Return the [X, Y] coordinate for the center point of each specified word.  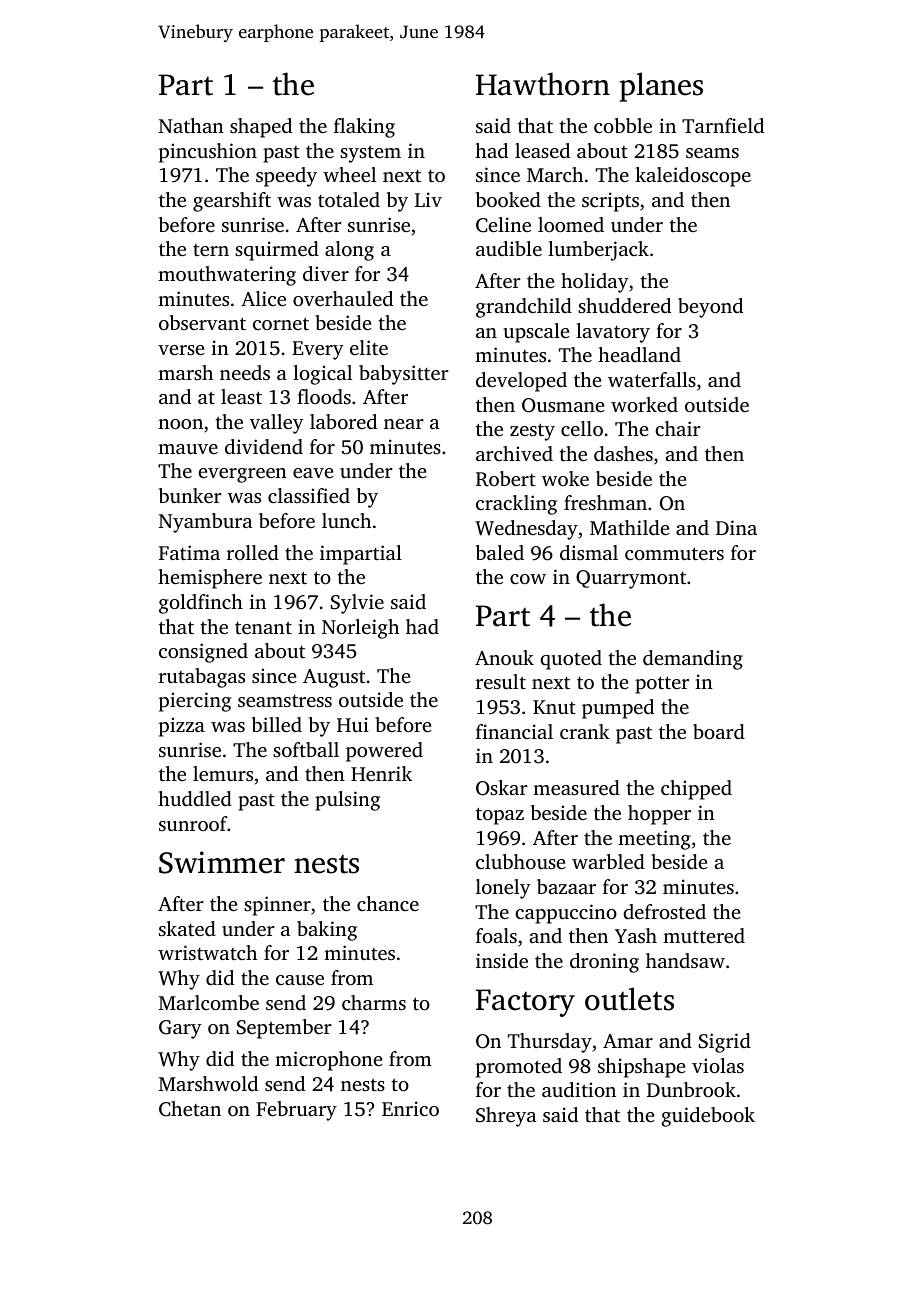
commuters [674, 553]
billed [277, 724]
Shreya [506, 1117]
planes [661, 87]
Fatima [189, 552]
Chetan [190, 1109]
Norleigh [360, 629]
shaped [261, 128]
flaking [364, 128]
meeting [654, 840]
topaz [500, 816]
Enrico [410, 1108]
